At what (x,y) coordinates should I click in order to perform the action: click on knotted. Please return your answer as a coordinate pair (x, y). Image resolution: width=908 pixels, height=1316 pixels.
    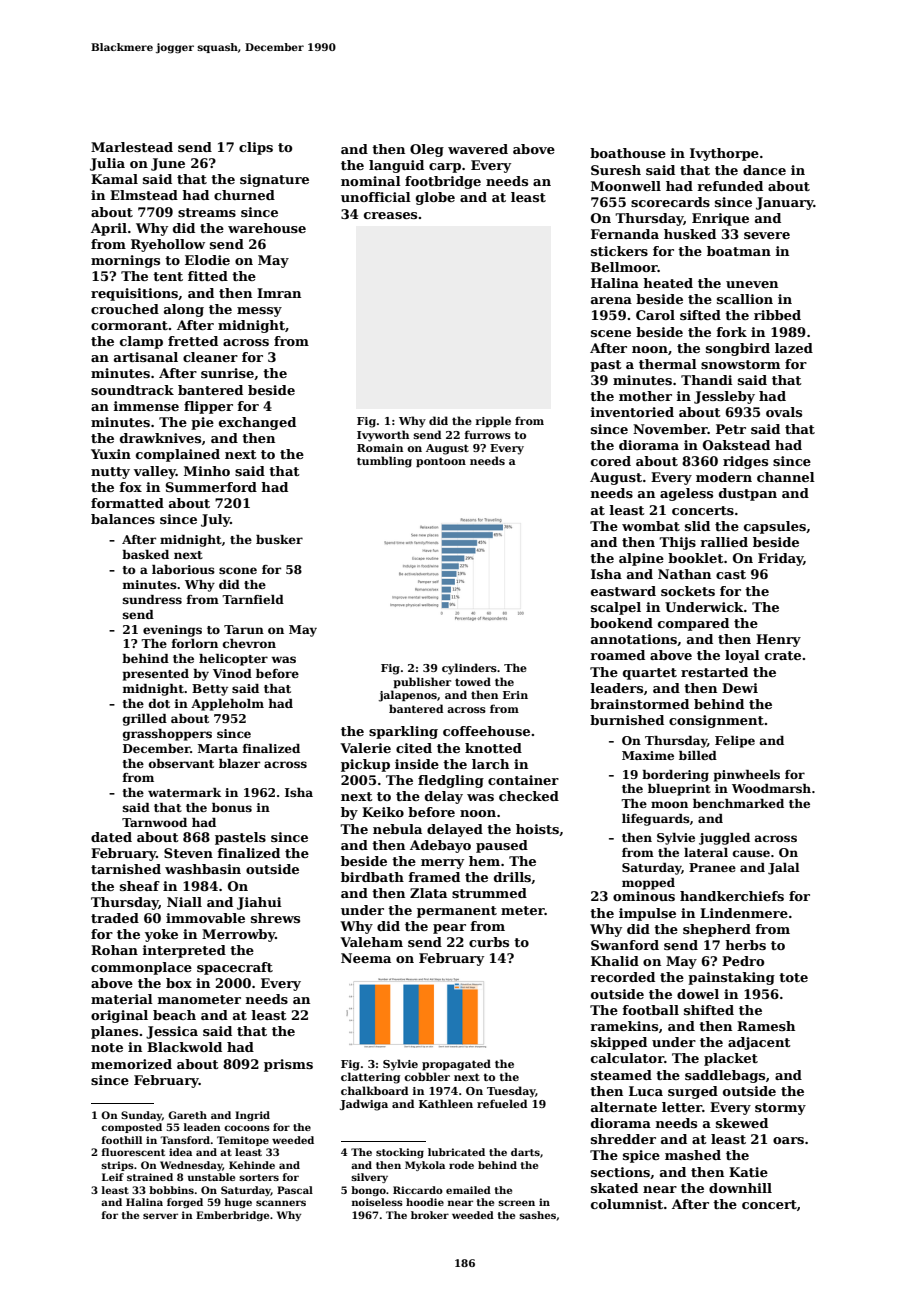
    Looking at the image, I should click on (493, 748).
